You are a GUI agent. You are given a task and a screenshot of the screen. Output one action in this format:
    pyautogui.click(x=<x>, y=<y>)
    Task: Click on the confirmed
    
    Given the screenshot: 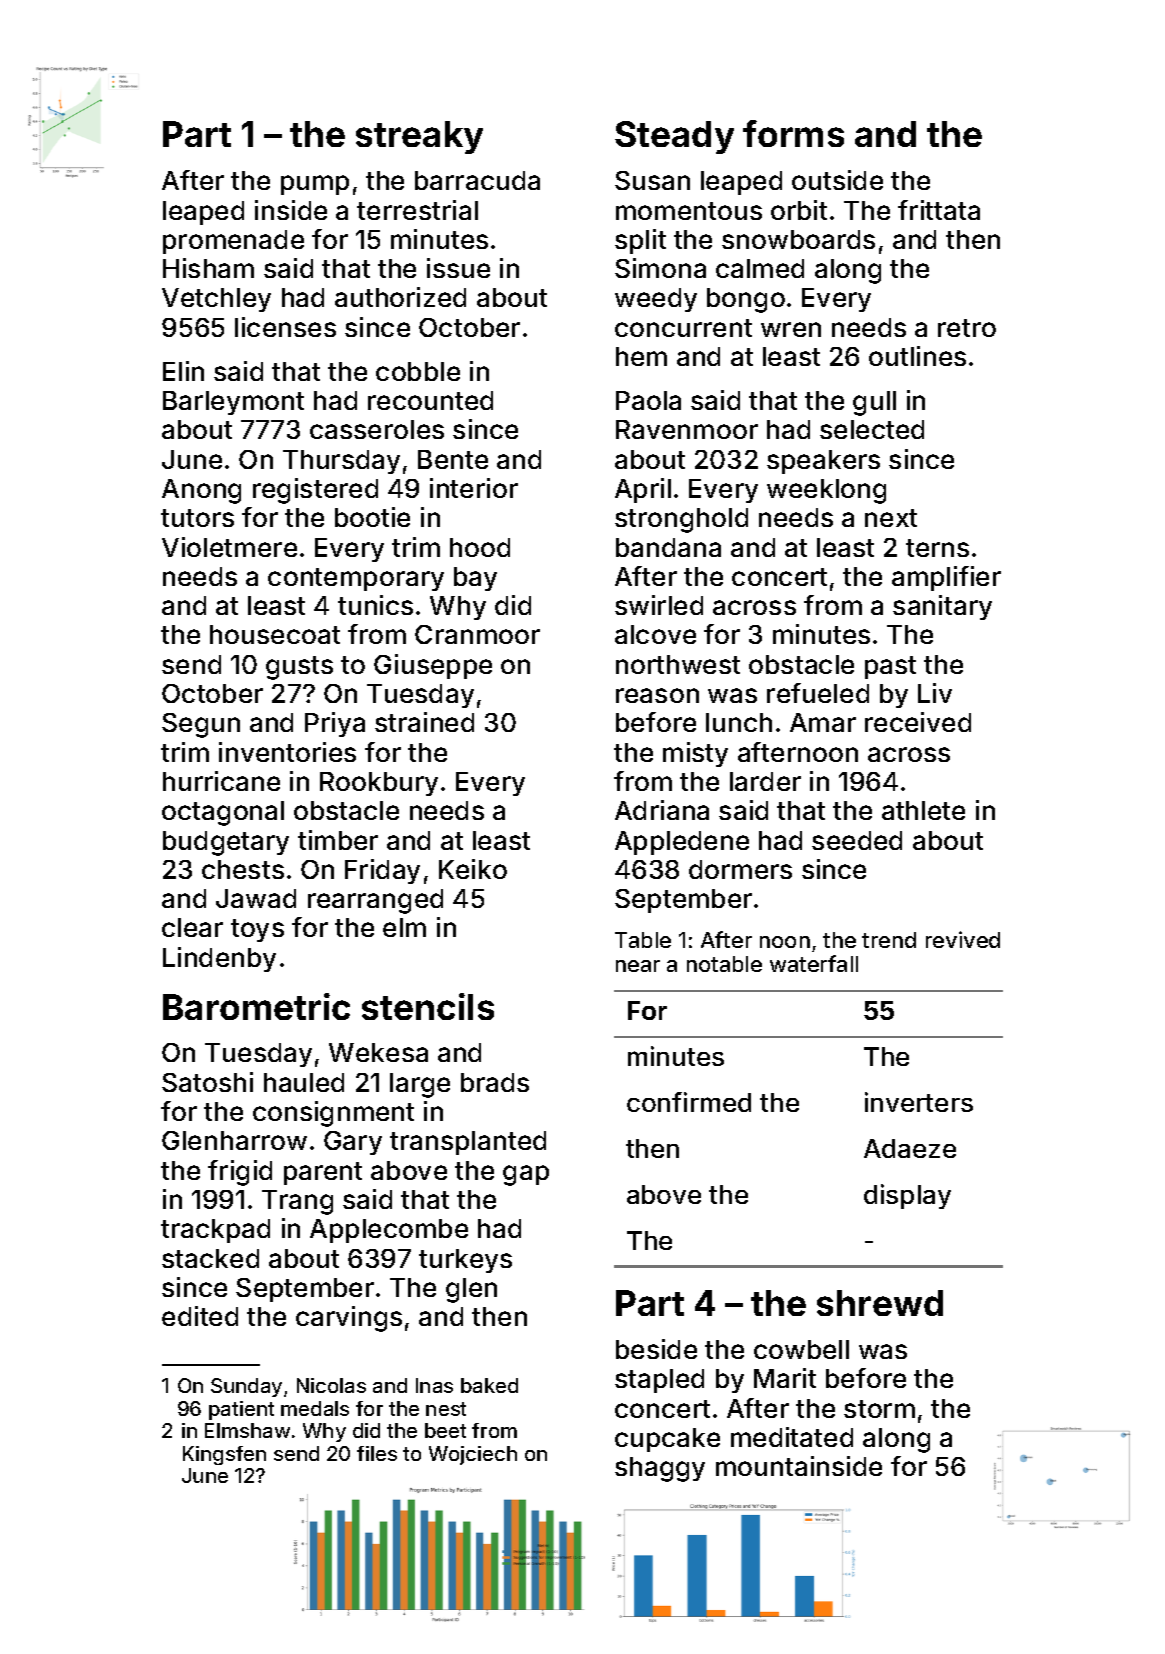 What is the action you would take?
    pyautogui.click(x=689, y=1102)
